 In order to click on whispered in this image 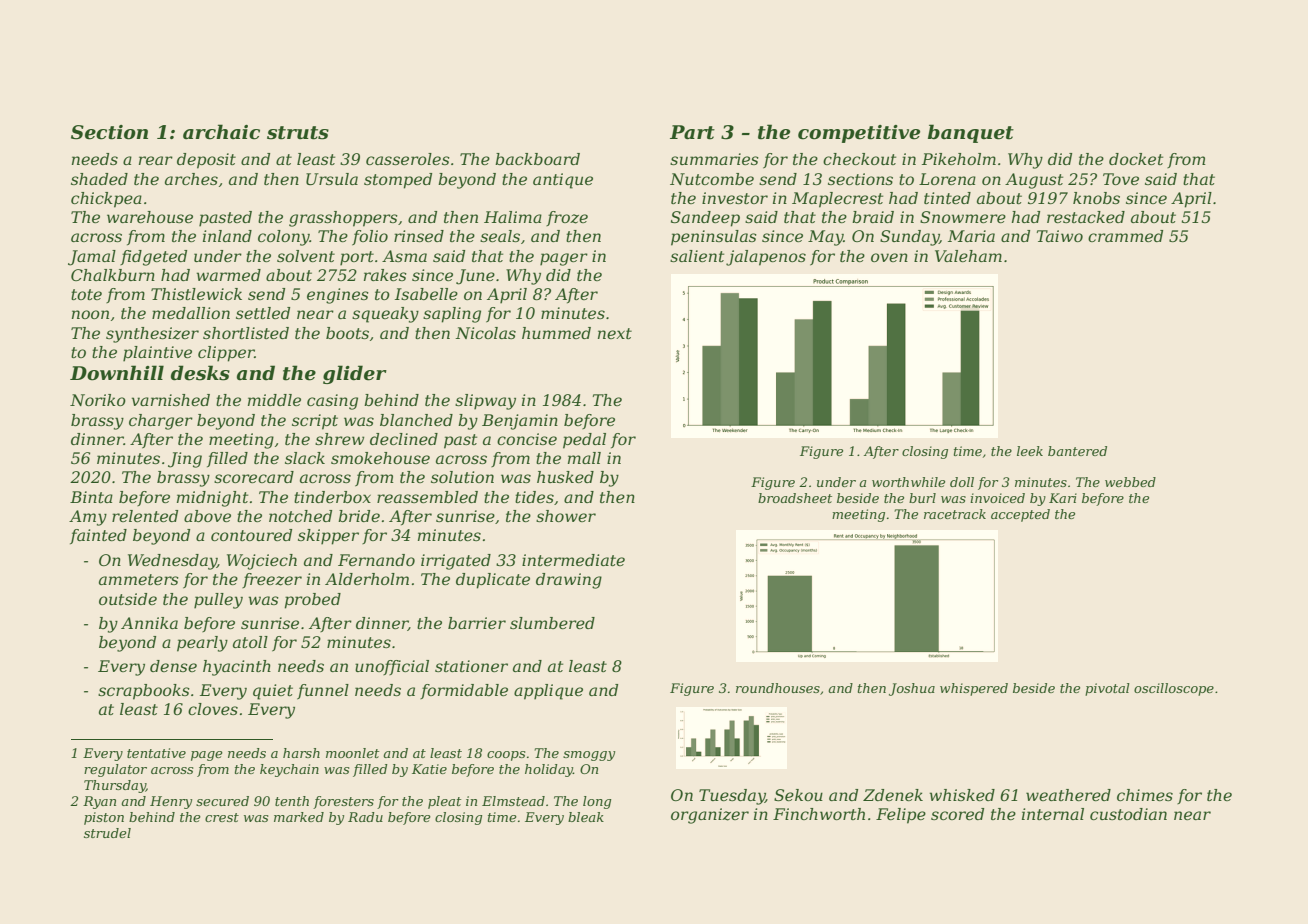, I will do `click(974, 689)`.
